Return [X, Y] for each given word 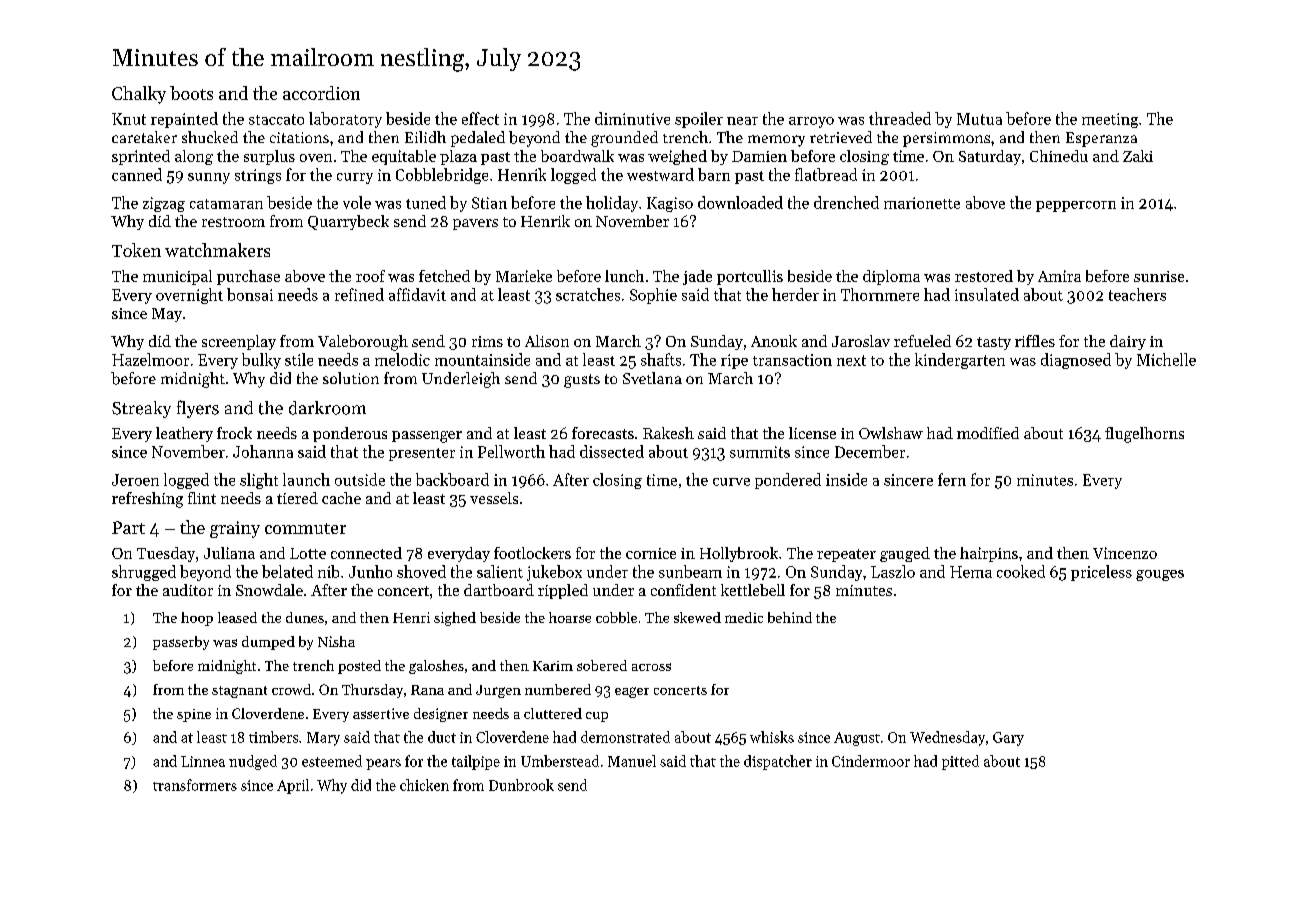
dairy [1128, 342]
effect [480, 118]
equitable [404, 157]
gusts [582, 381]
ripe [734, 361]
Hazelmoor [150, 359]
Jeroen [135, 480]
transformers [195, 785]
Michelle [1166, 359]
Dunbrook [521, 785]
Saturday [990, 157]
